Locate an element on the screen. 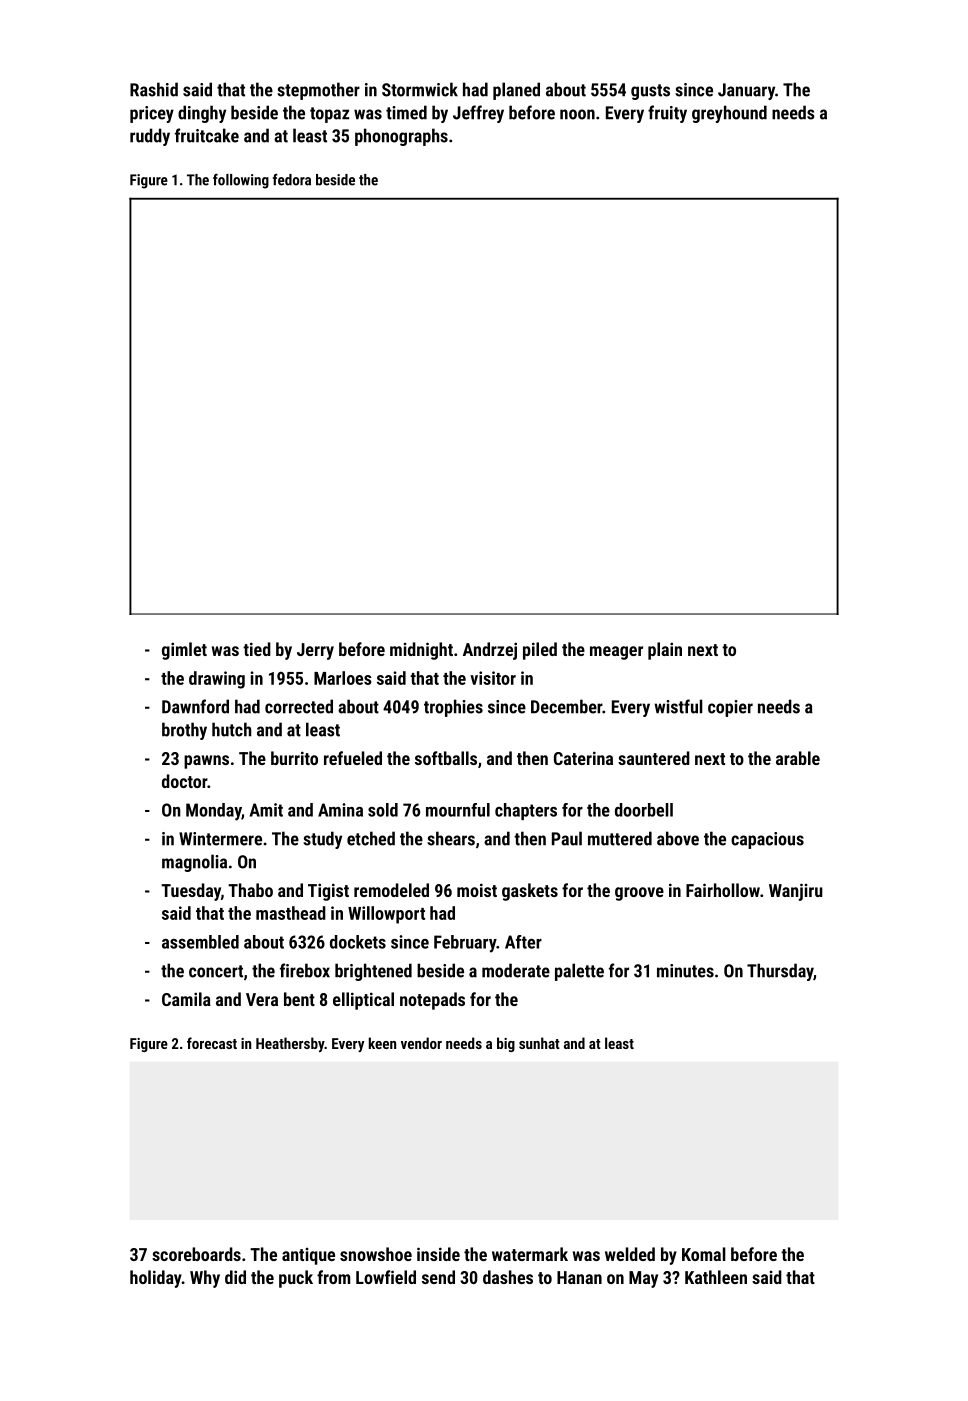 Image resolution: width=968 pixels, height=1401 pixels. planed is located at coordinates (516, 91).
